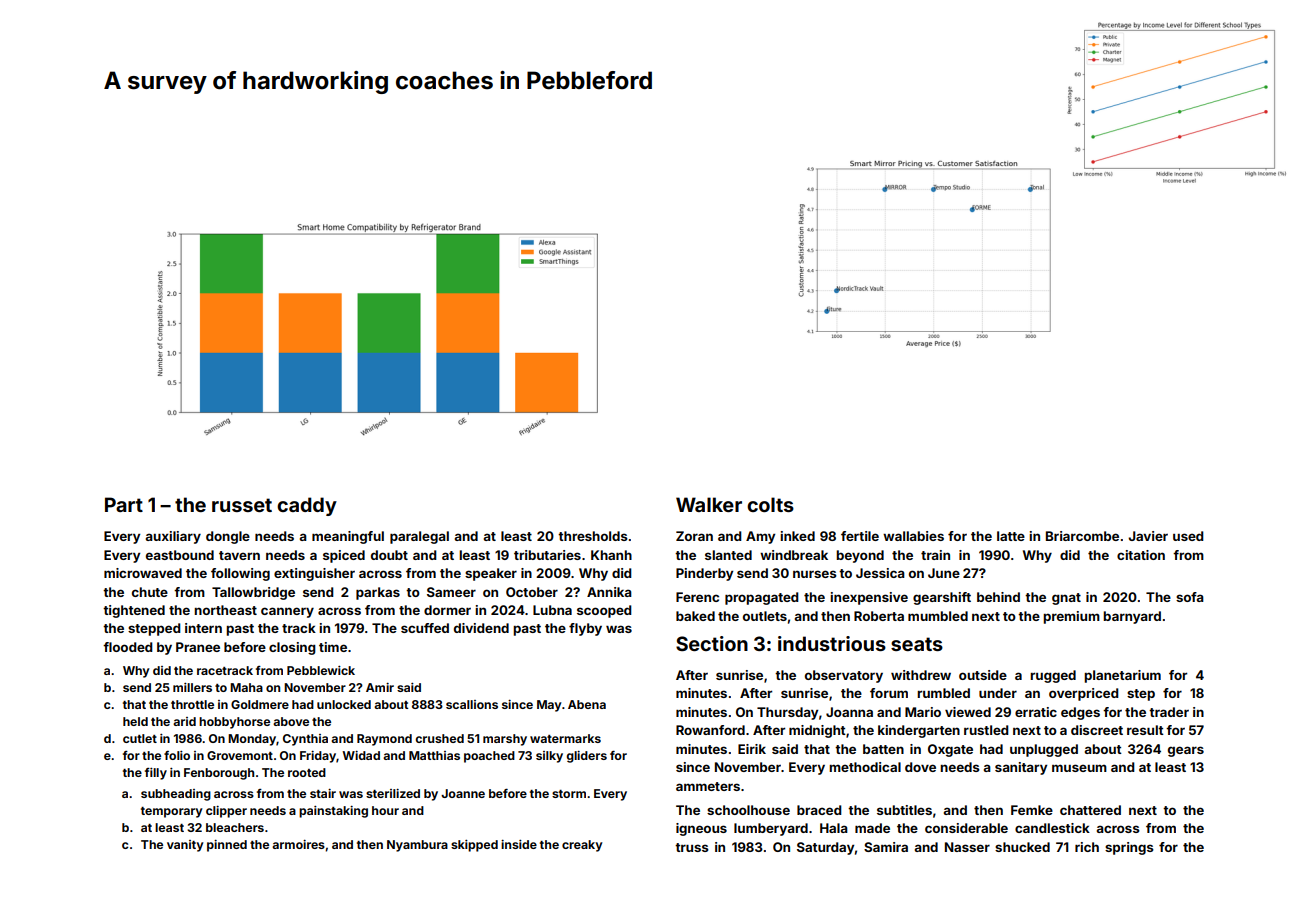 Image resolution: width=1308 pixels, height=924 pixels. Describe the element at coordinates (849, 712) in the document. I see `Joanna` at that location.
